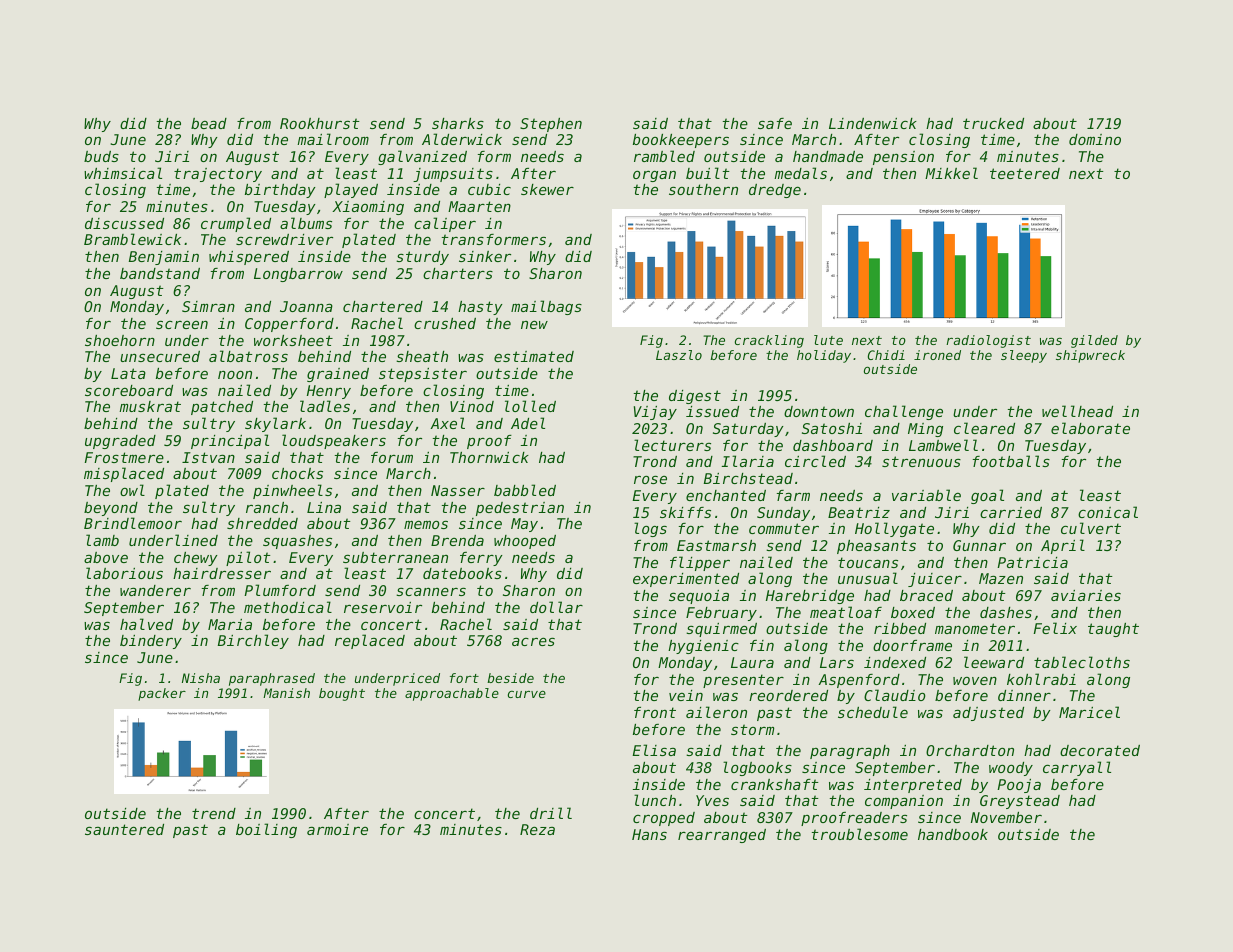 The height and width of the document is (952, 1233). What do you see at coordinates (1025, 173) in the document?
I see `teetered` at bounding box center [1025, 173].
